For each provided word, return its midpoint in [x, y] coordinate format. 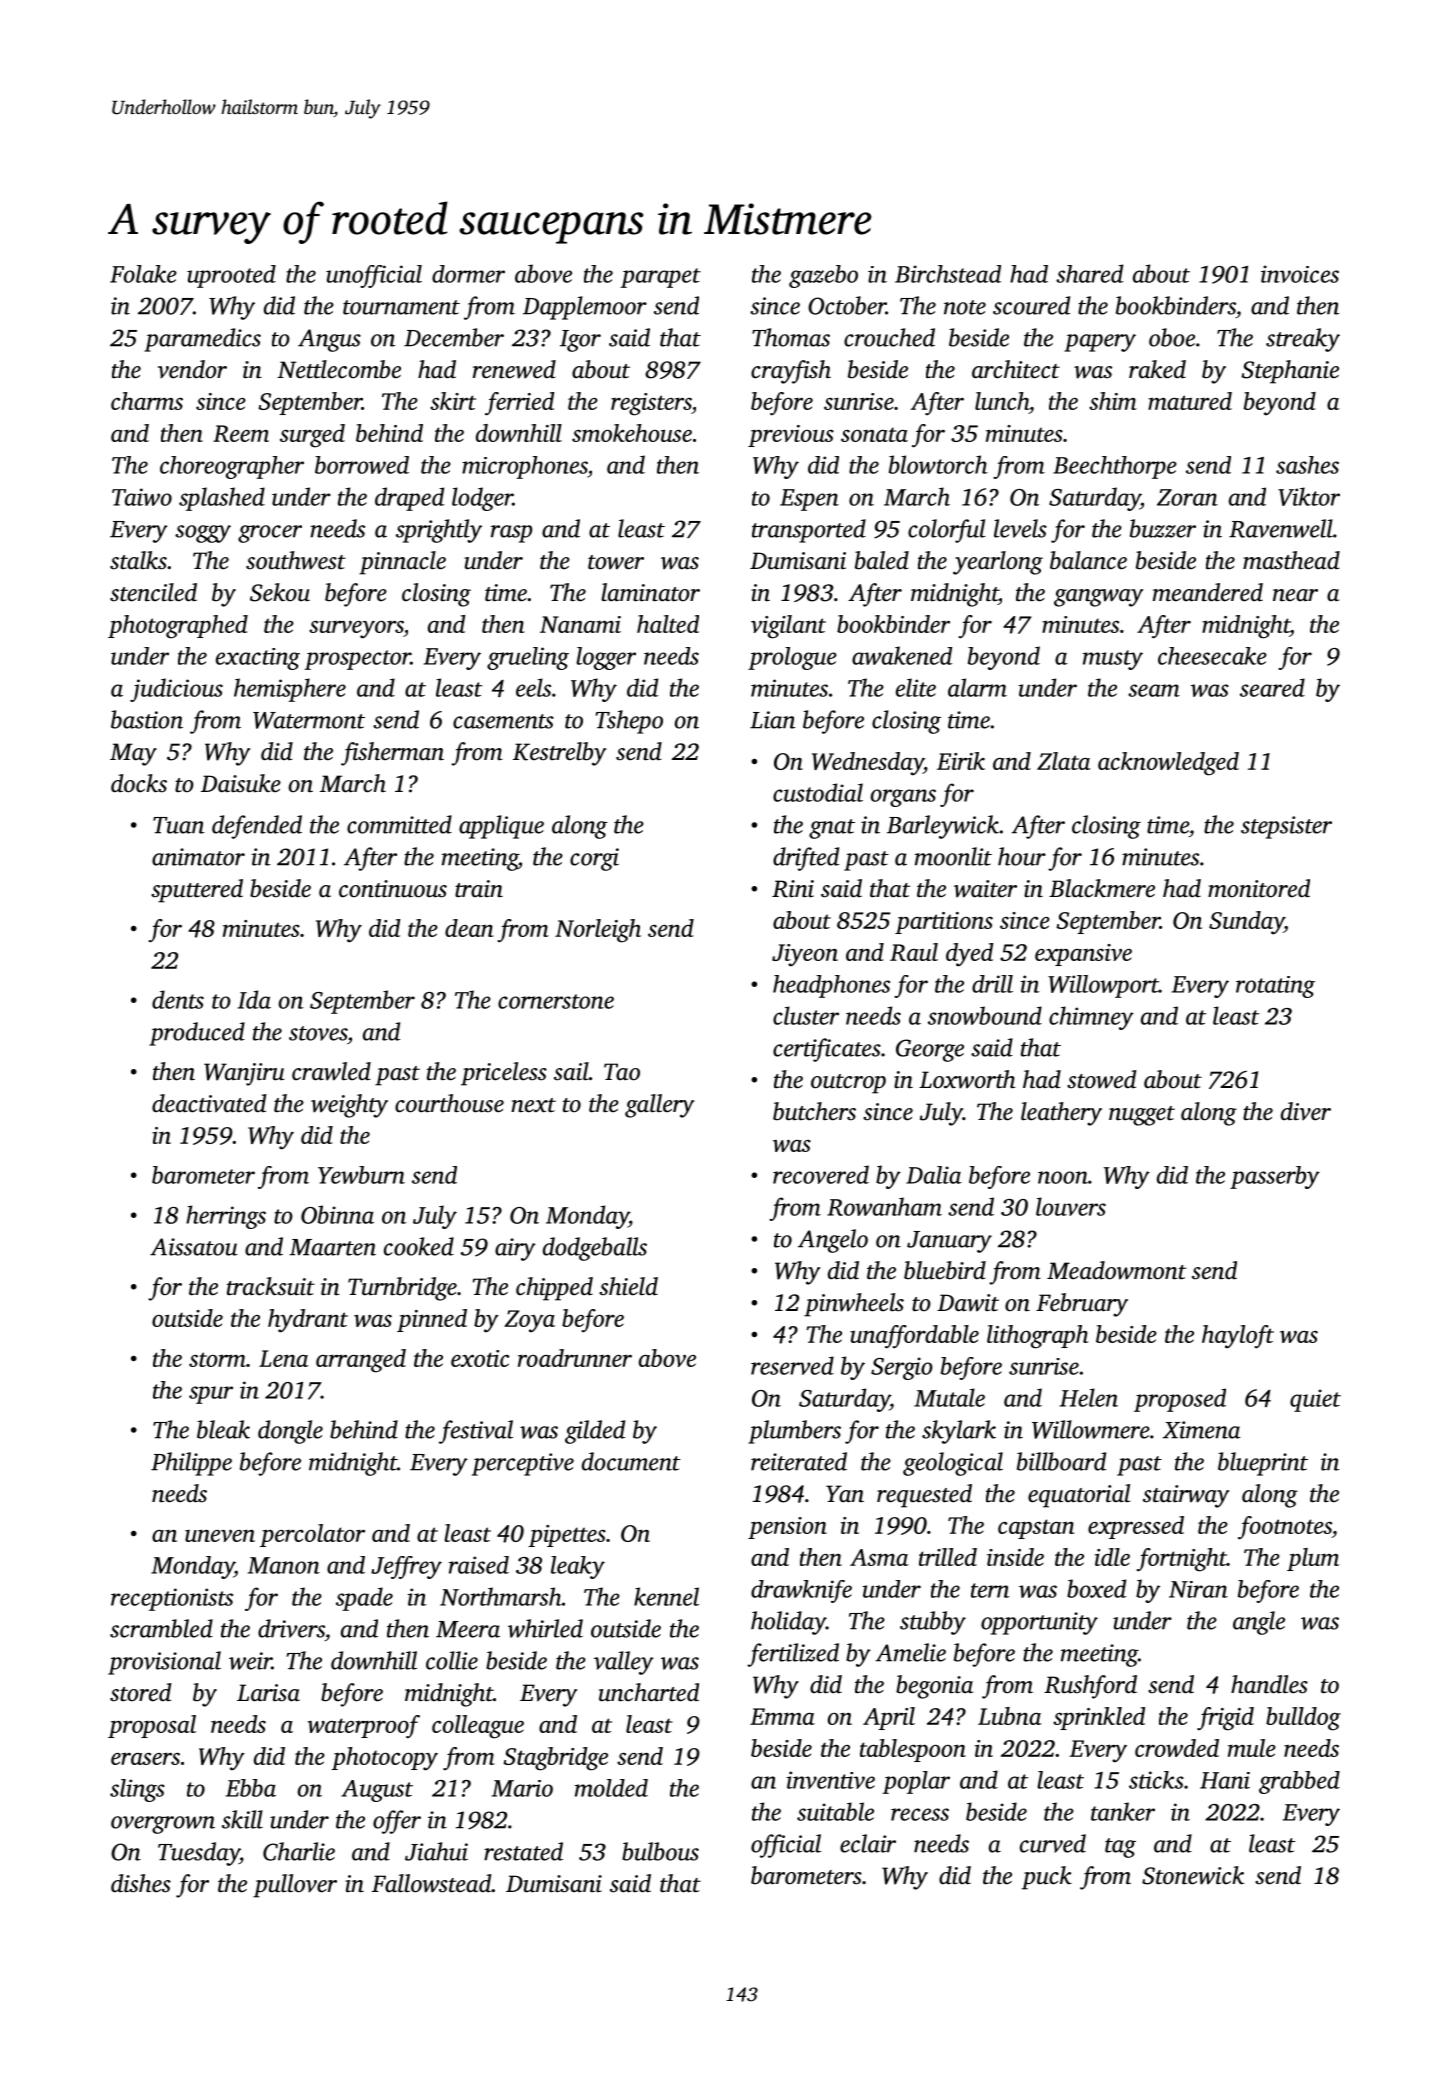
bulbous [660, 1851]
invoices [1300, 274]
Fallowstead [432, 1883]
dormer [468, 274]
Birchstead [948, 274]
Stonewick [1193, 1875]
